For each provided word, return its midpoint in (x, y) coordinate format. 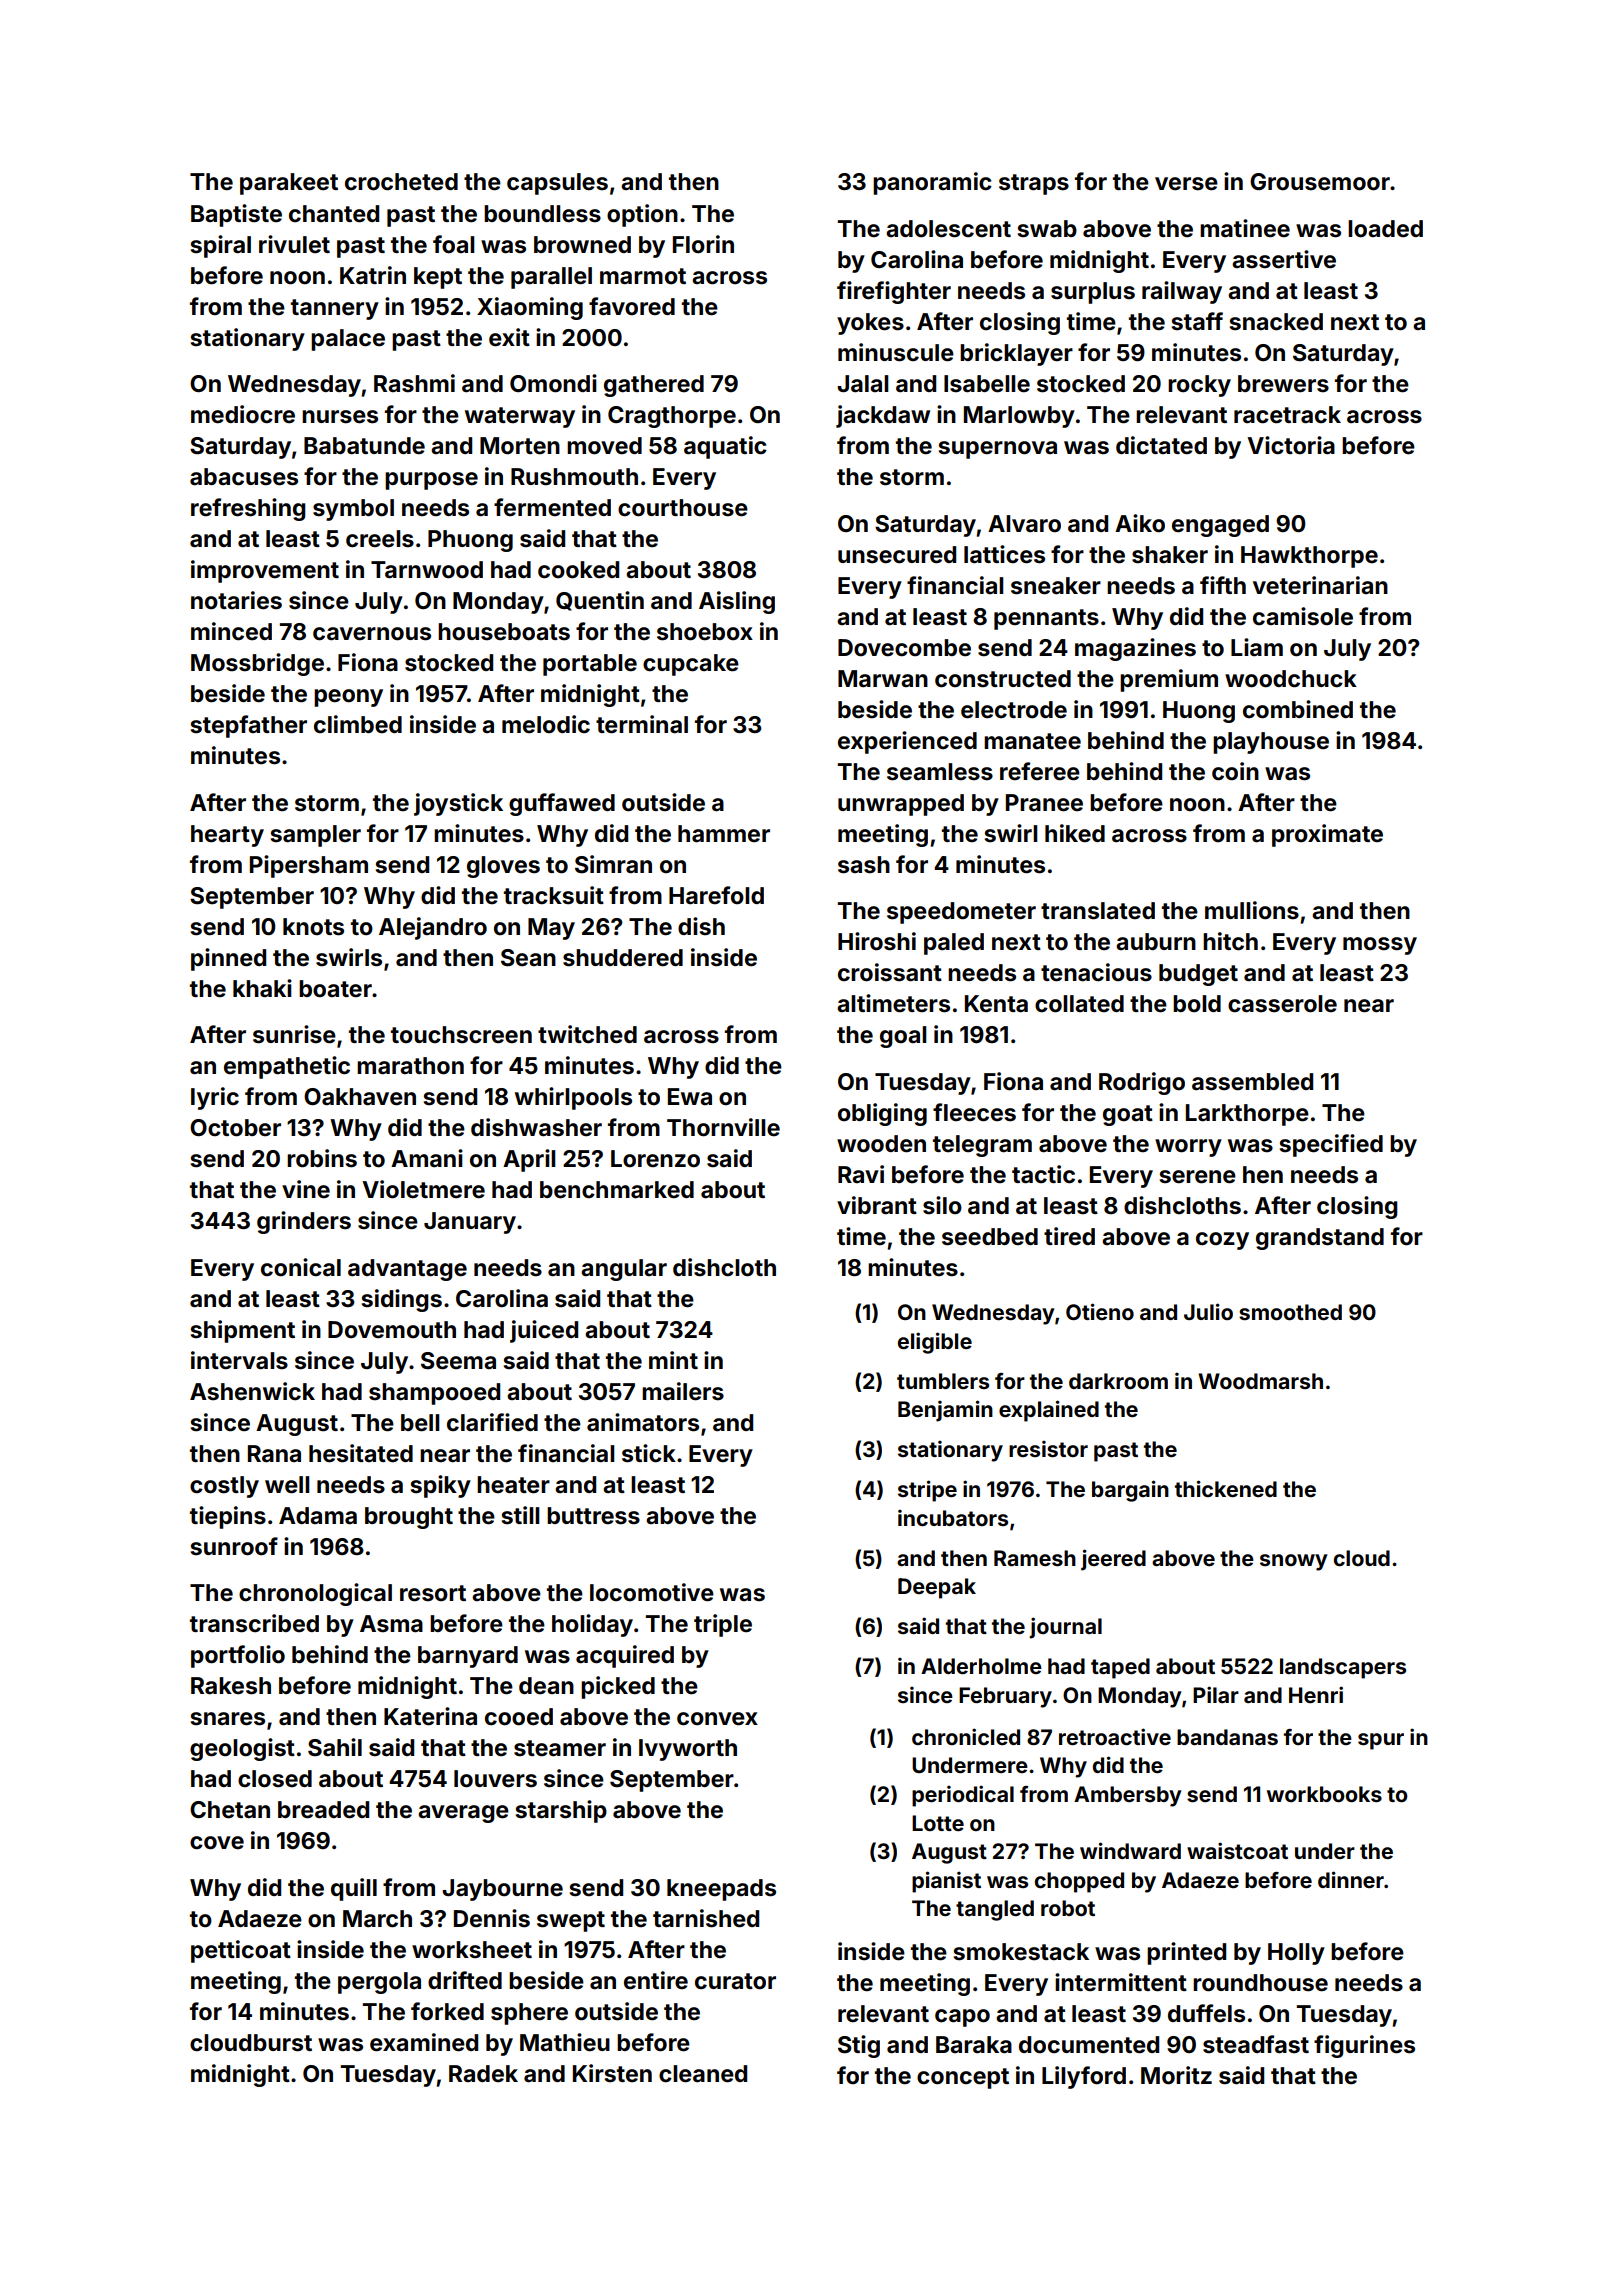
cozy (1222, 1241)
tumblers (943, 1381)
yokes (870, 324)
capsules (557, 184)
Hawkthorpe (1309, 557)
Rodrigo (1142, 1083)
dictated (1161, 445)
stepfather (249, 726)
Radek (483, 2073)
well (287, 1485)
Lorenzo (655, 1159)
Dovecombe (904, 648)
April (529, 1160)
